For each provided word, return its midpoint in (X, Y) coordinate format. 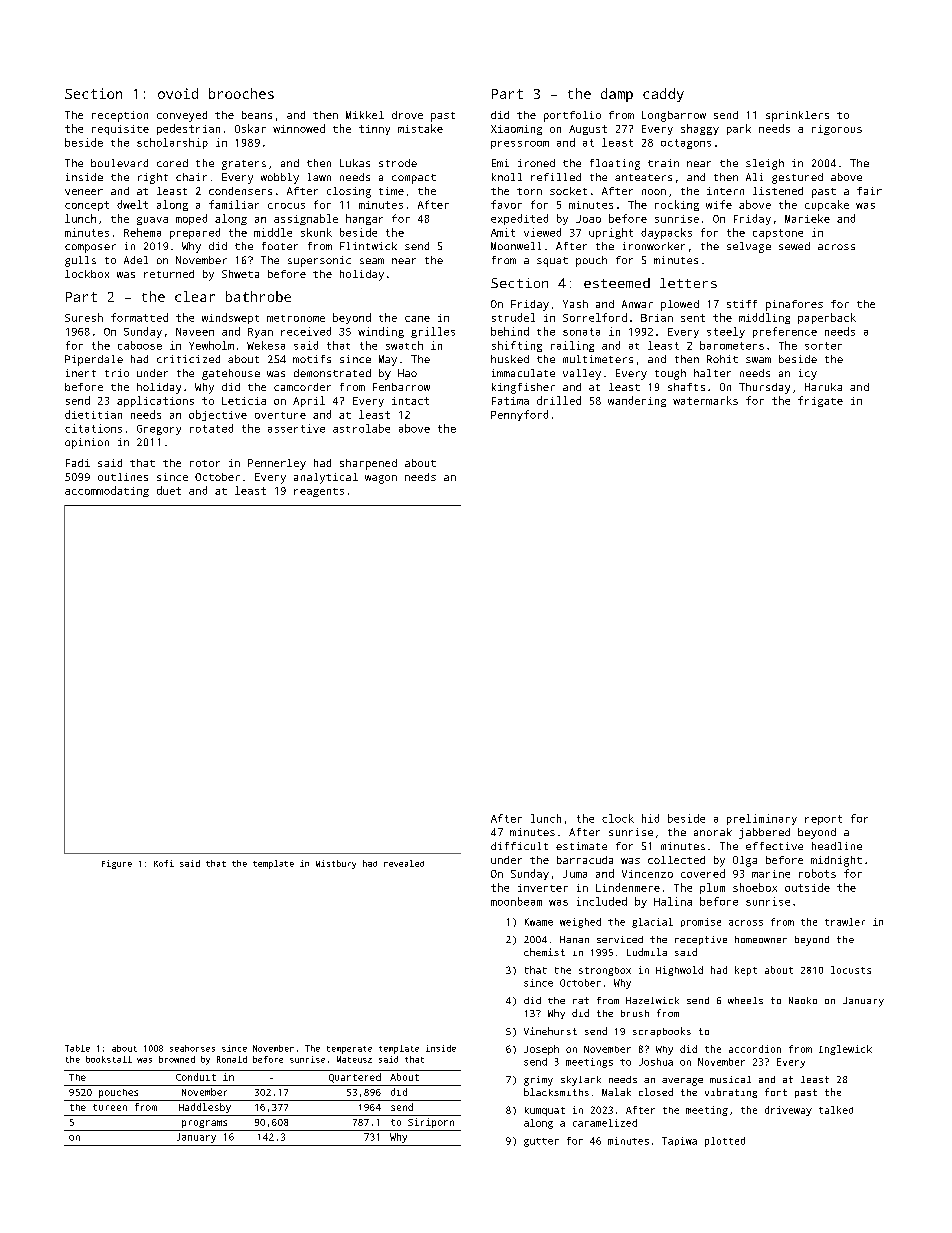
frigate (820, 401)
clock (618, 818)
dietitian (93, 414)
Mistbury (336, 864)
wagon (381, 479)
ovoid (178, 93)
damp (617, 95)
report (823, 820)
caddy (663, 95)
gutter (541, 1142)
